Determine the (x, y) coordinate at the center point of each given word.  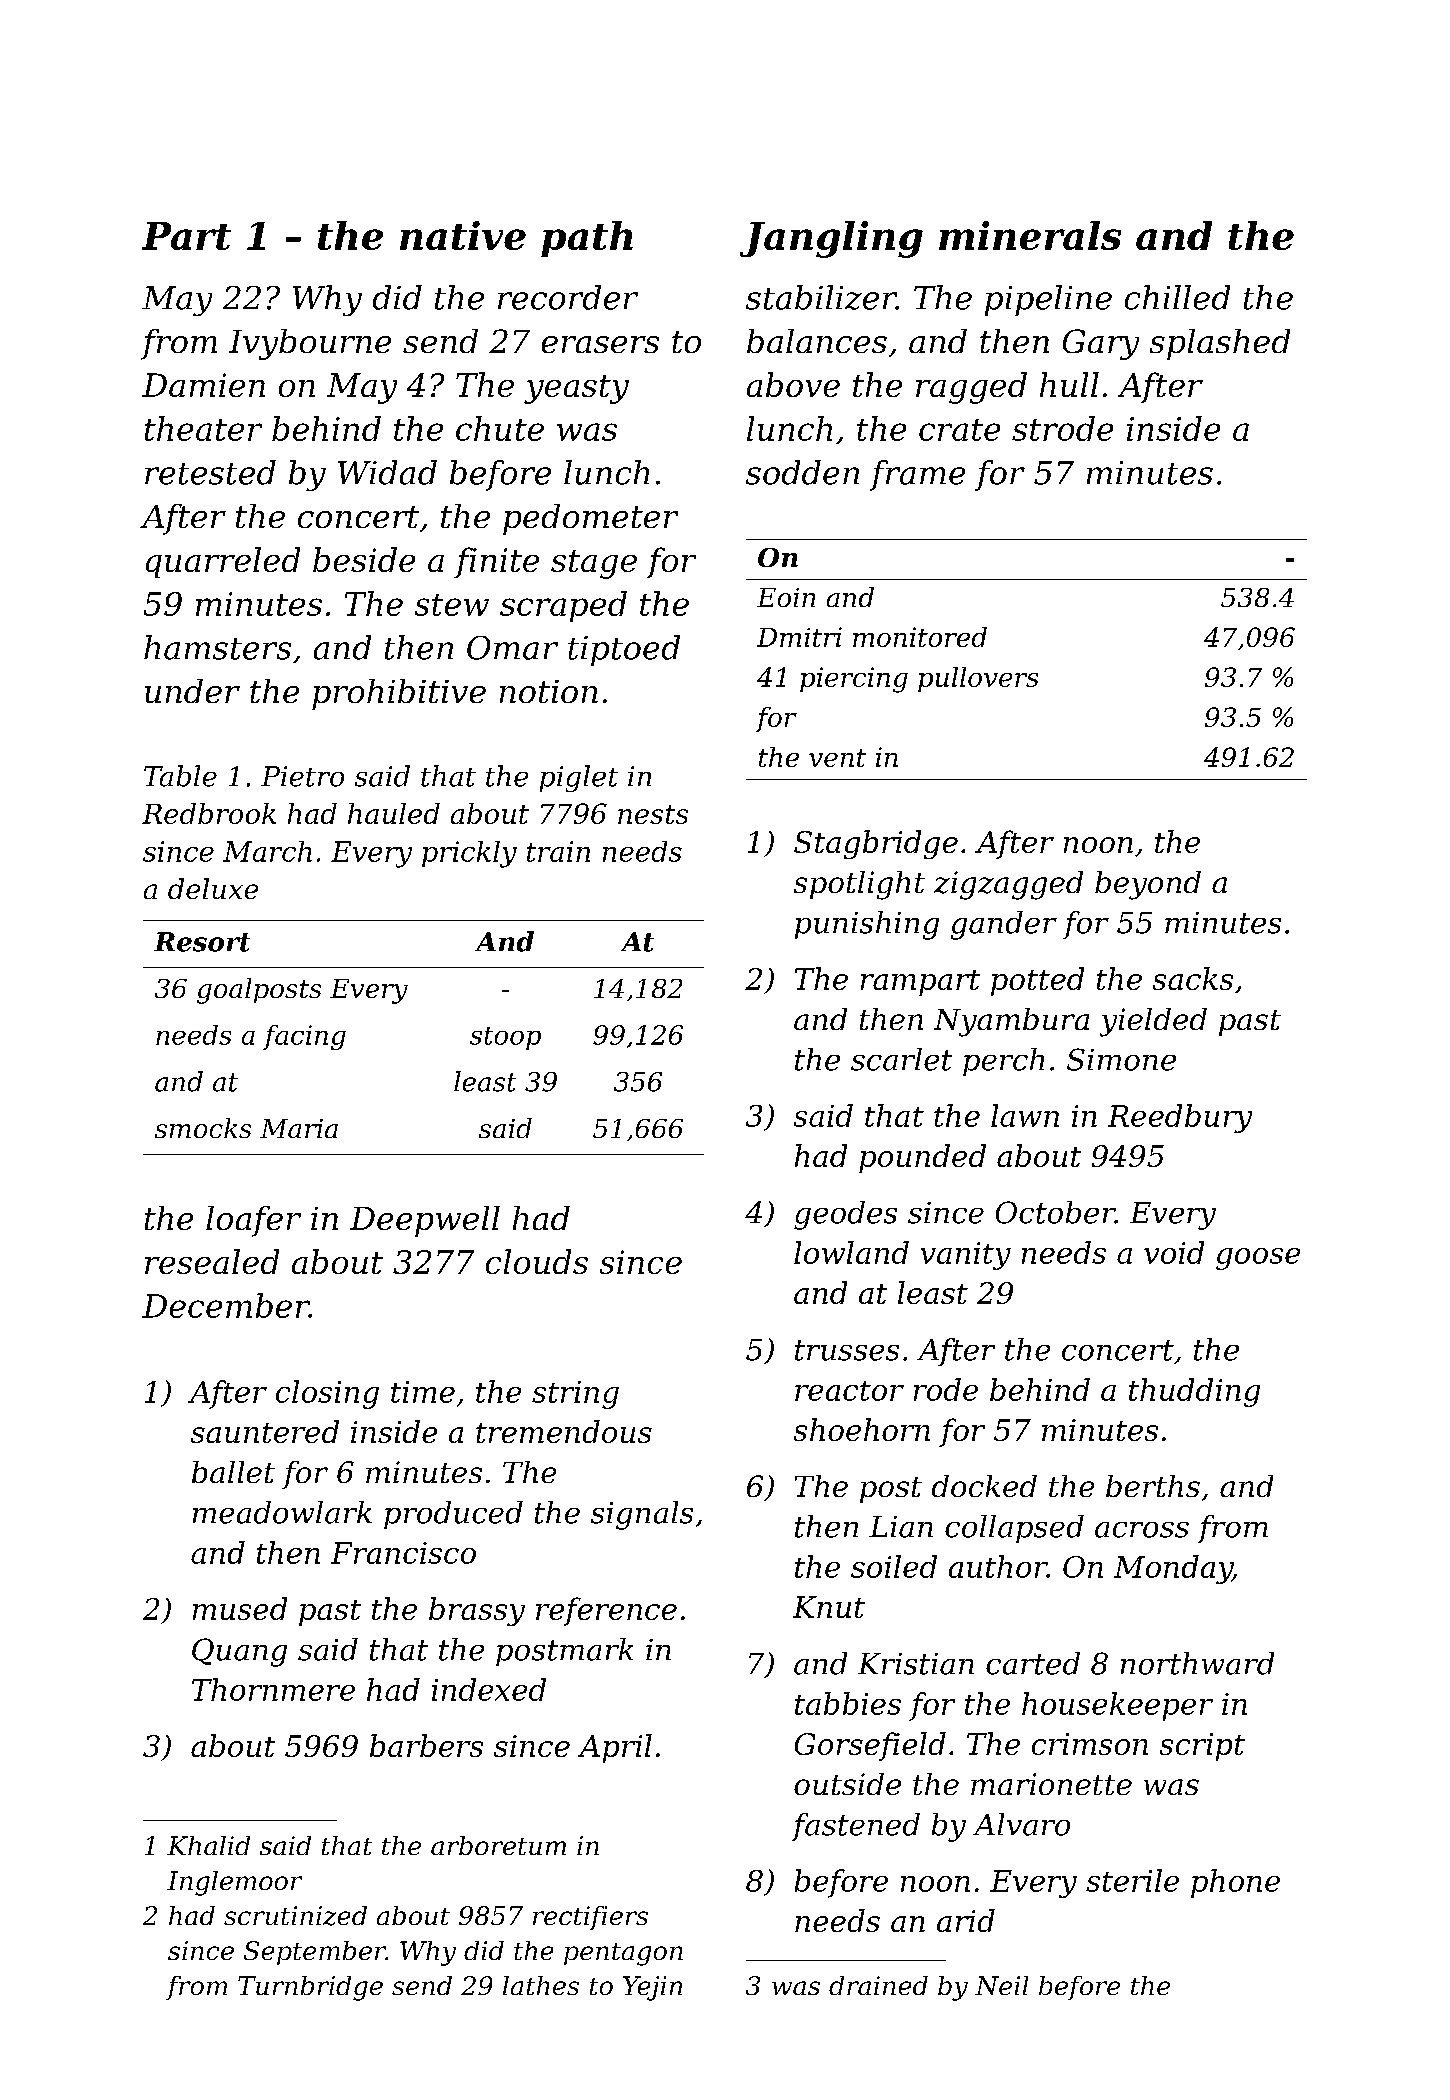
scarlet (901, 1059)
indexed (489, 1689)
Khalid (208, 1845)
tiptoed (624, 650)
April (615, 1748)
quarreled (223, 562)
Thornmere (273, 1689)
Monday (1173, 1569)
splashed (1220, 344)
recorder (568, 297)
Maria (299, 1128)
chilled (1177, 297)
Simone (1121, 1059)
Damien (203, 385)
